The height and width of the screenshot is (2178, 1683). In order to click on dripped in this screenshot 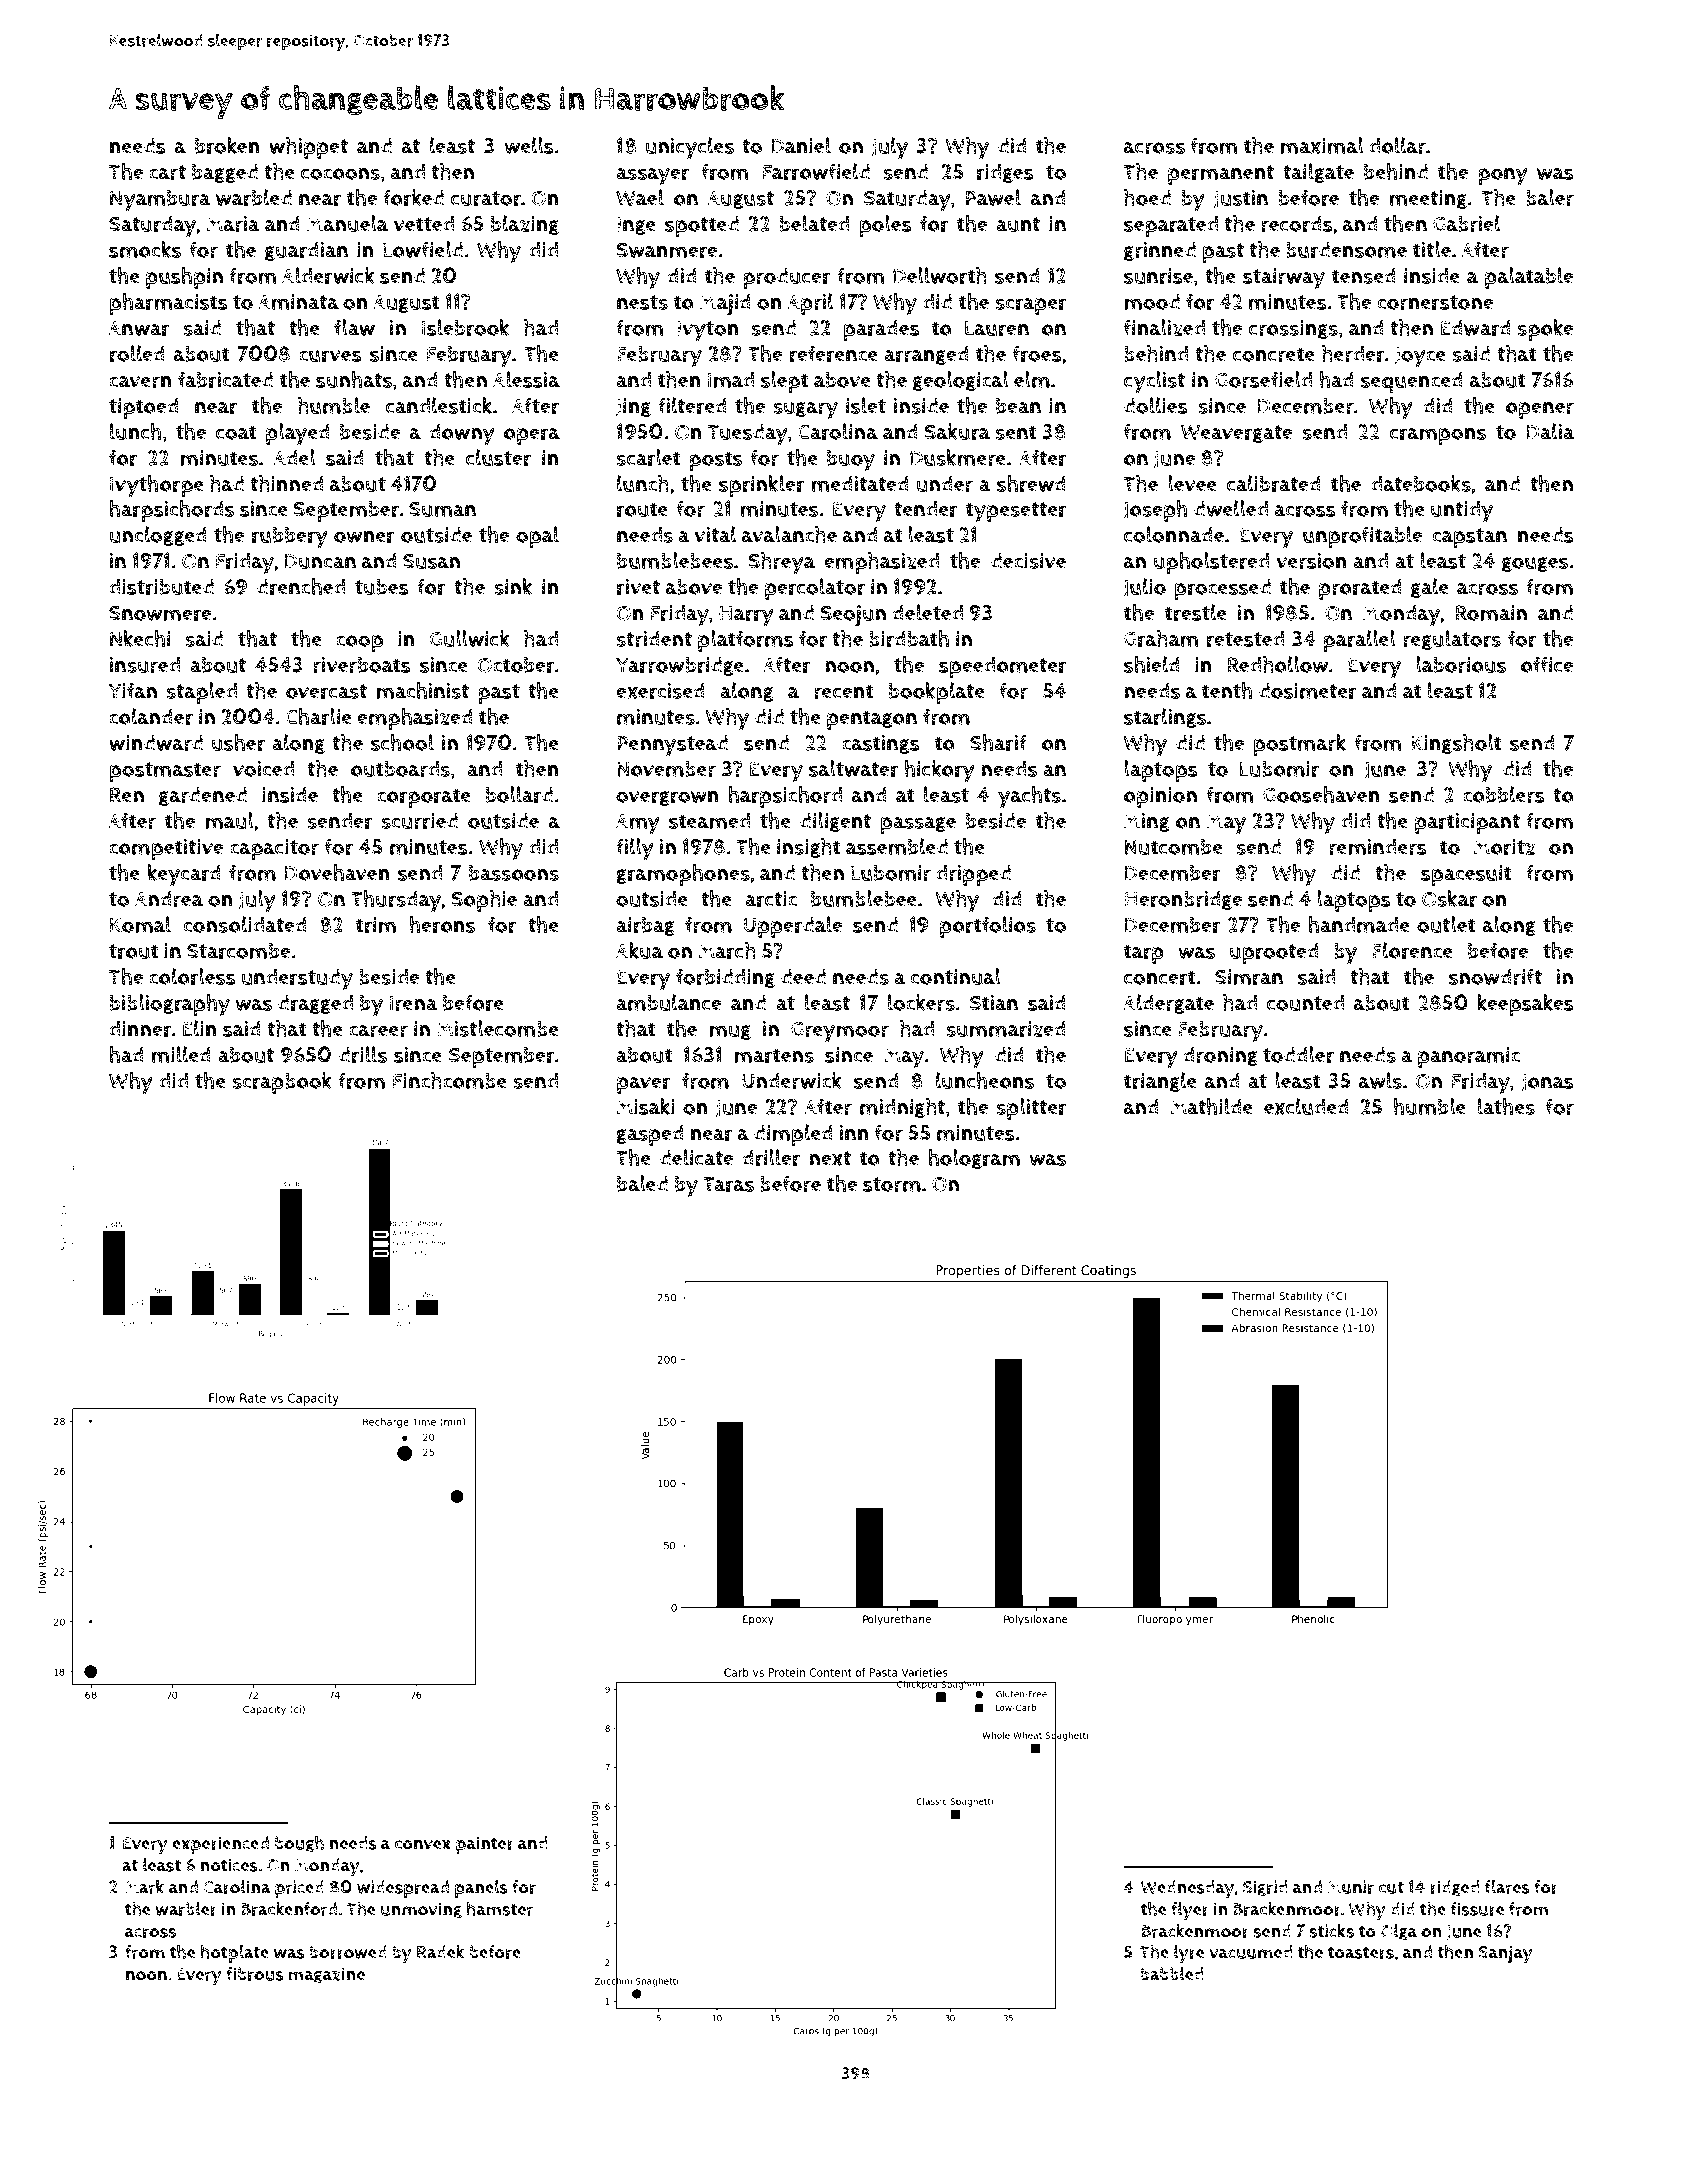, I will do `click(973, 875)`.
